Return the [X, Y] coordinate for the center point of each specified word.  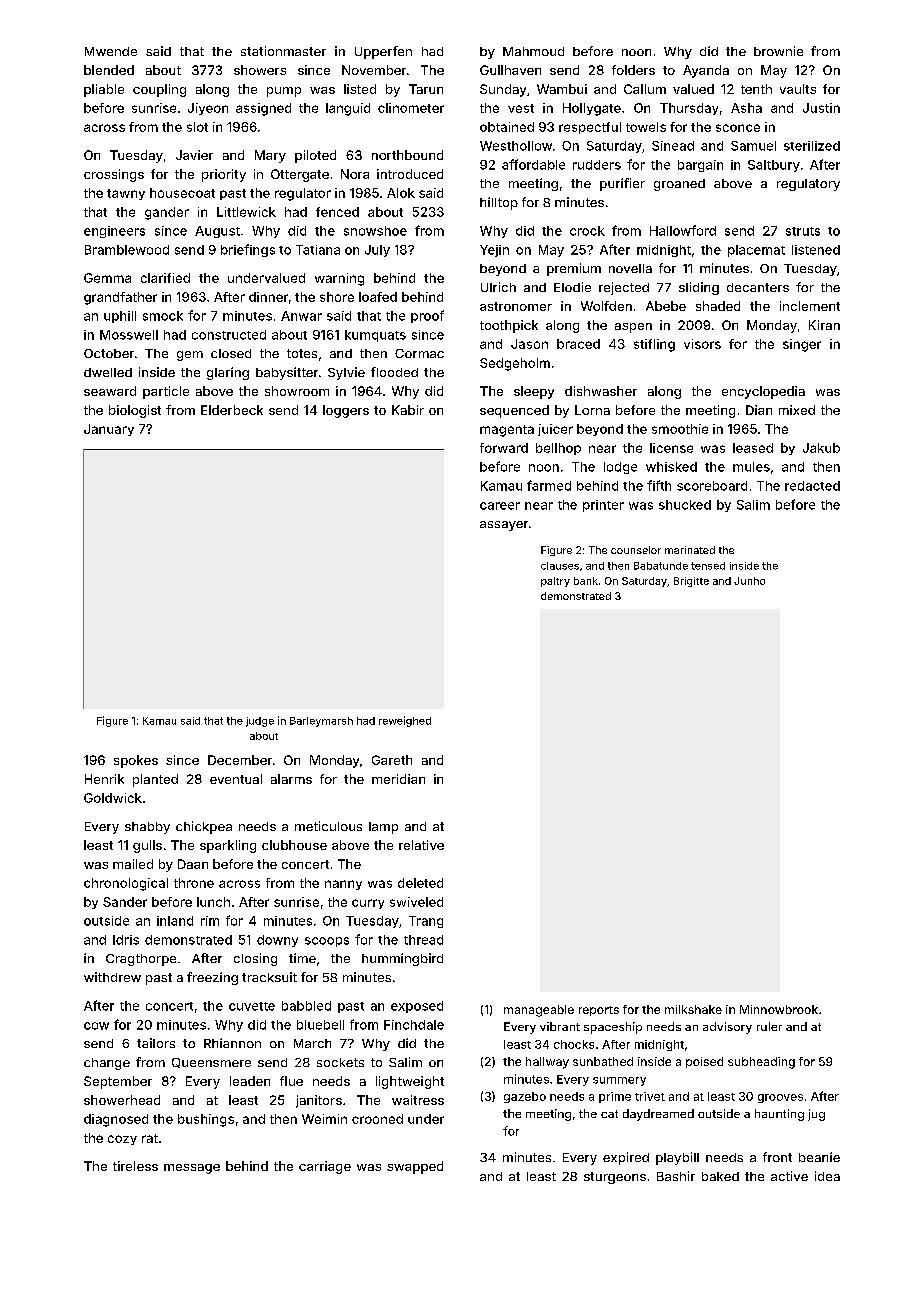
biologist [135, 411]
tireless [135, 1166]
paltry [555, 582]
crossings [114, 175]
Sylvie [346, 373]
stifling [654, 345]
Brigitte [691, 582]
